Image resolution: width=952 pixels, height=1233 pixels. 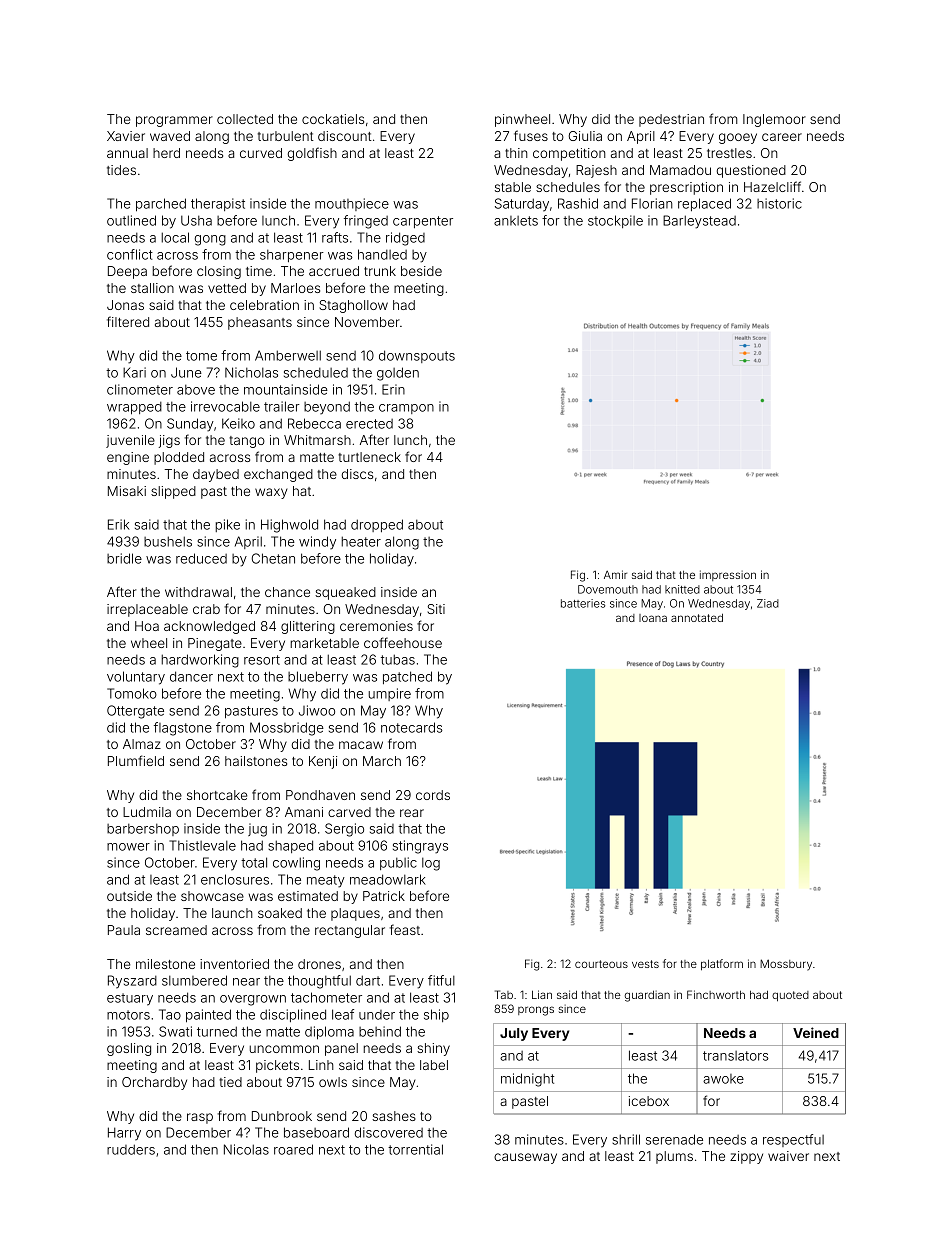 I want to click on rudders, so click(x=131, y=1149).
